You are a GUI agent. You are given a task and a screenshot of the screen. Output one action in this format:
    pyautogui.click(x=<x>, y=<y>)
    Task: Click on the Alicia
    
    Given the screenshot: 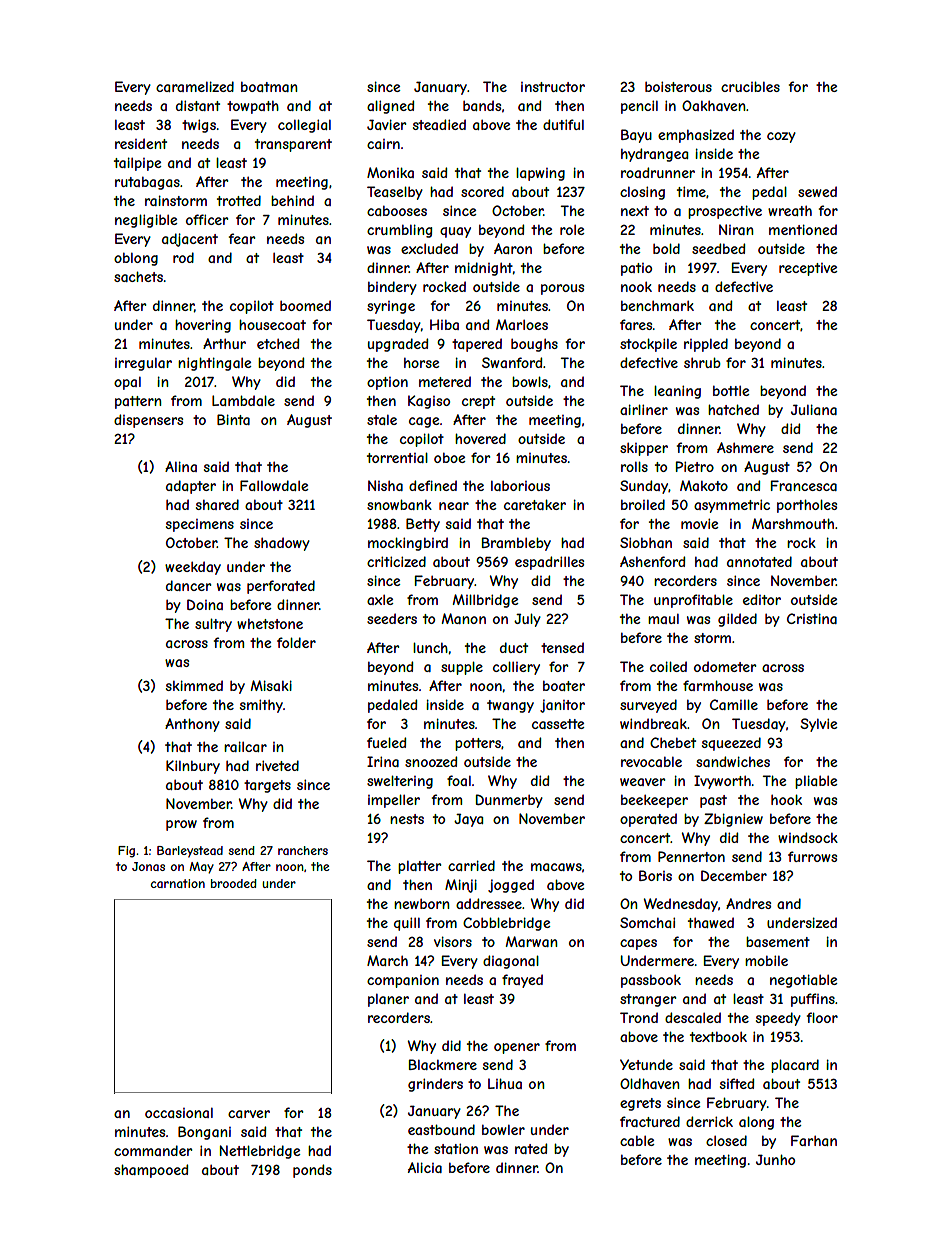 What is the action you would take?
    pyautogui.click(x=425, y=1167)
